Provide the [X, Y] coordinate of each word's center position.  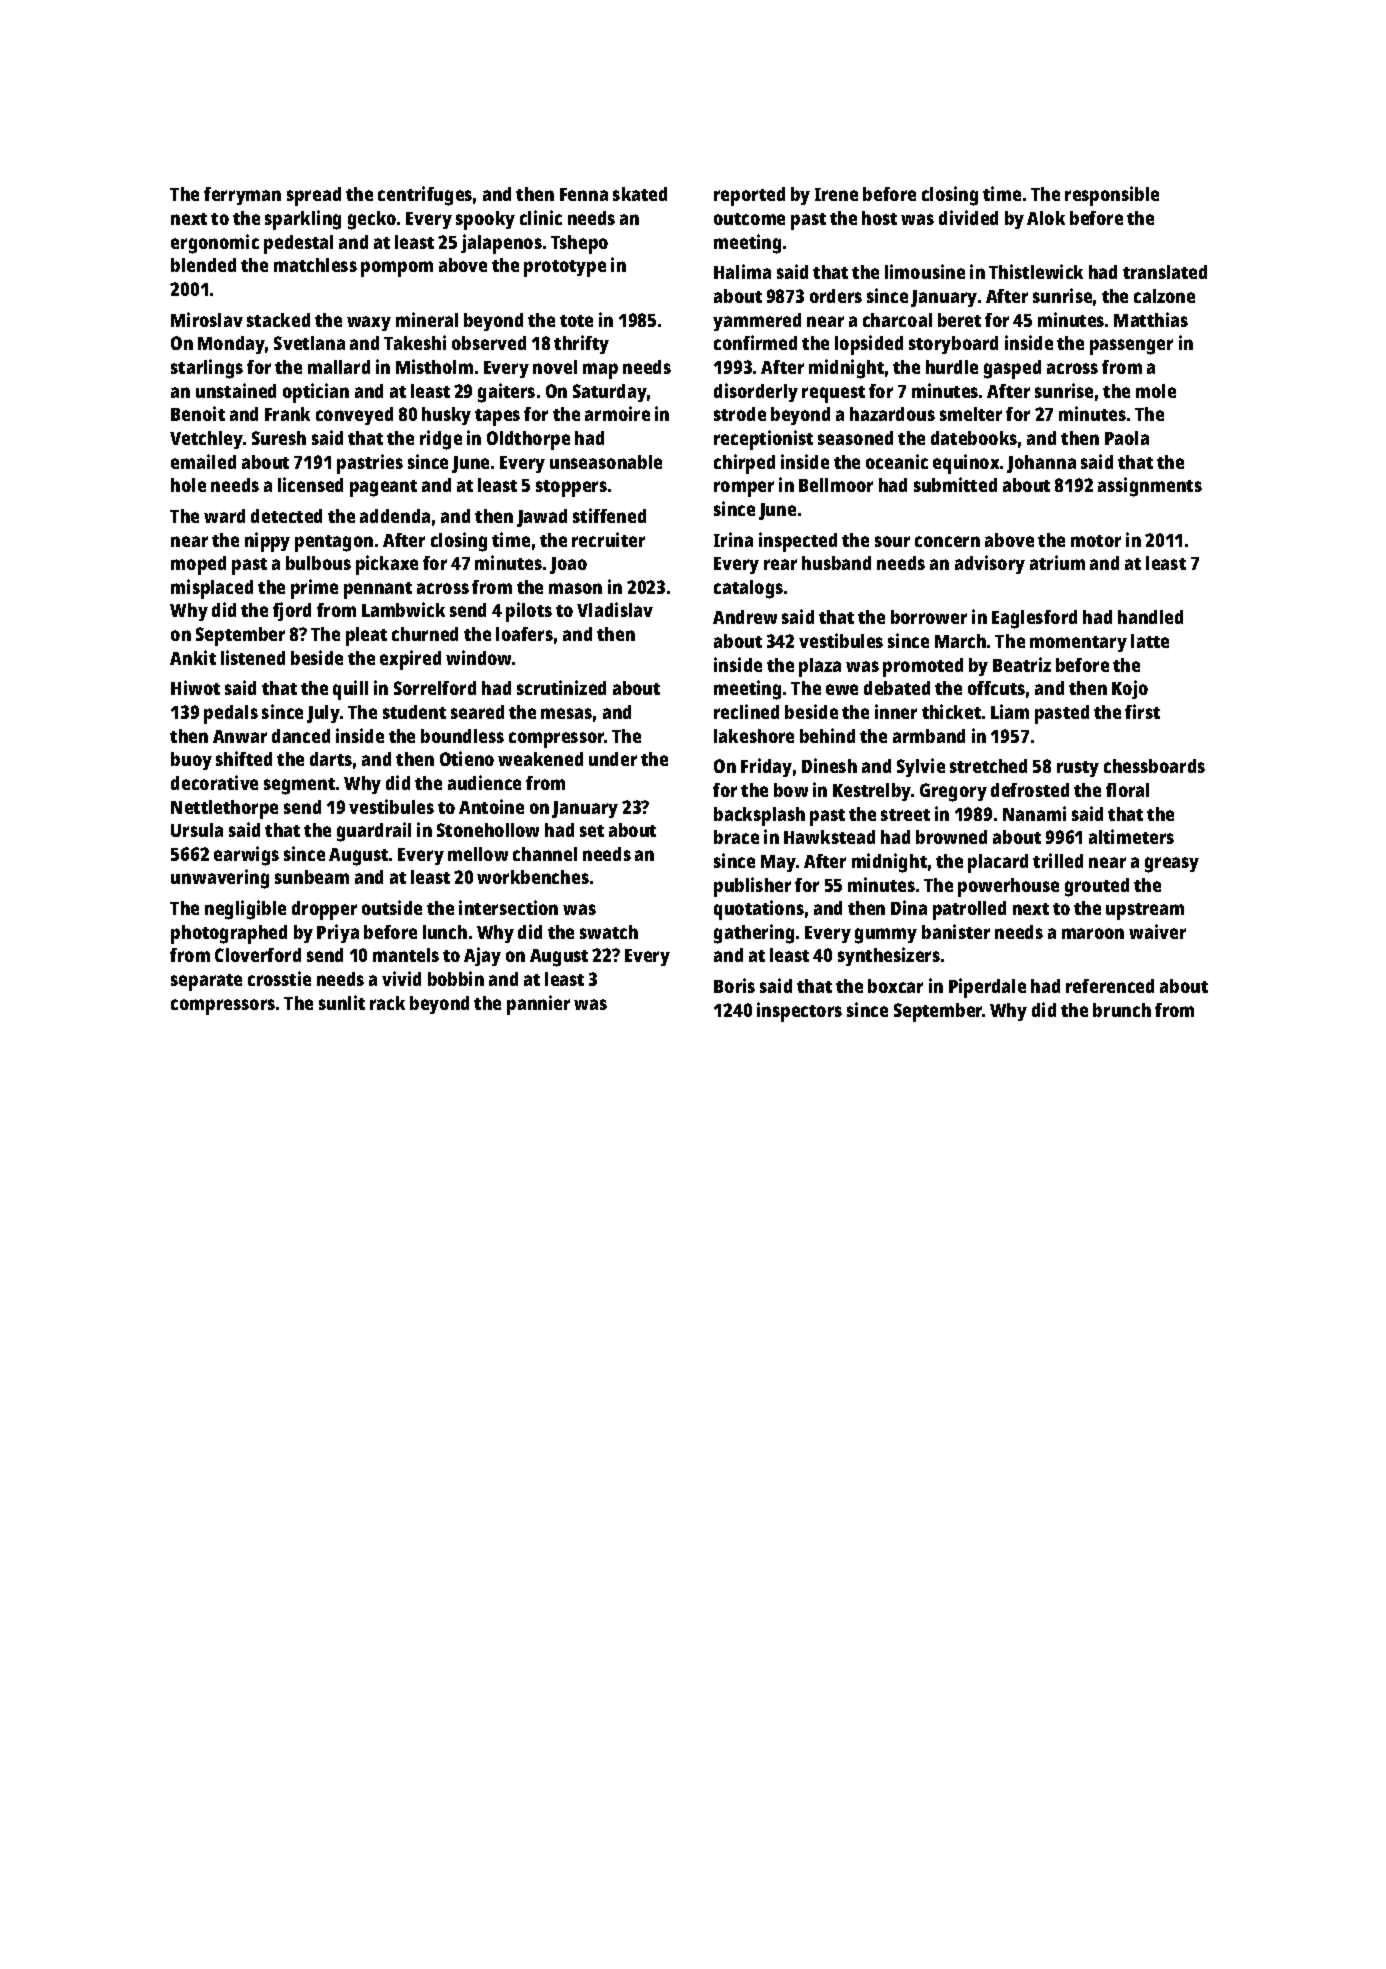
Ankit [193, 657]
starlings [207, 369]
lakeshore [754, 736]
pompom [397, 269]
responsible [1112, 196]
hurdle [952, 367]
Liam [1010, 711]
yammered [757, 322]
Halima [742, 271]
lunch [445, 932]
